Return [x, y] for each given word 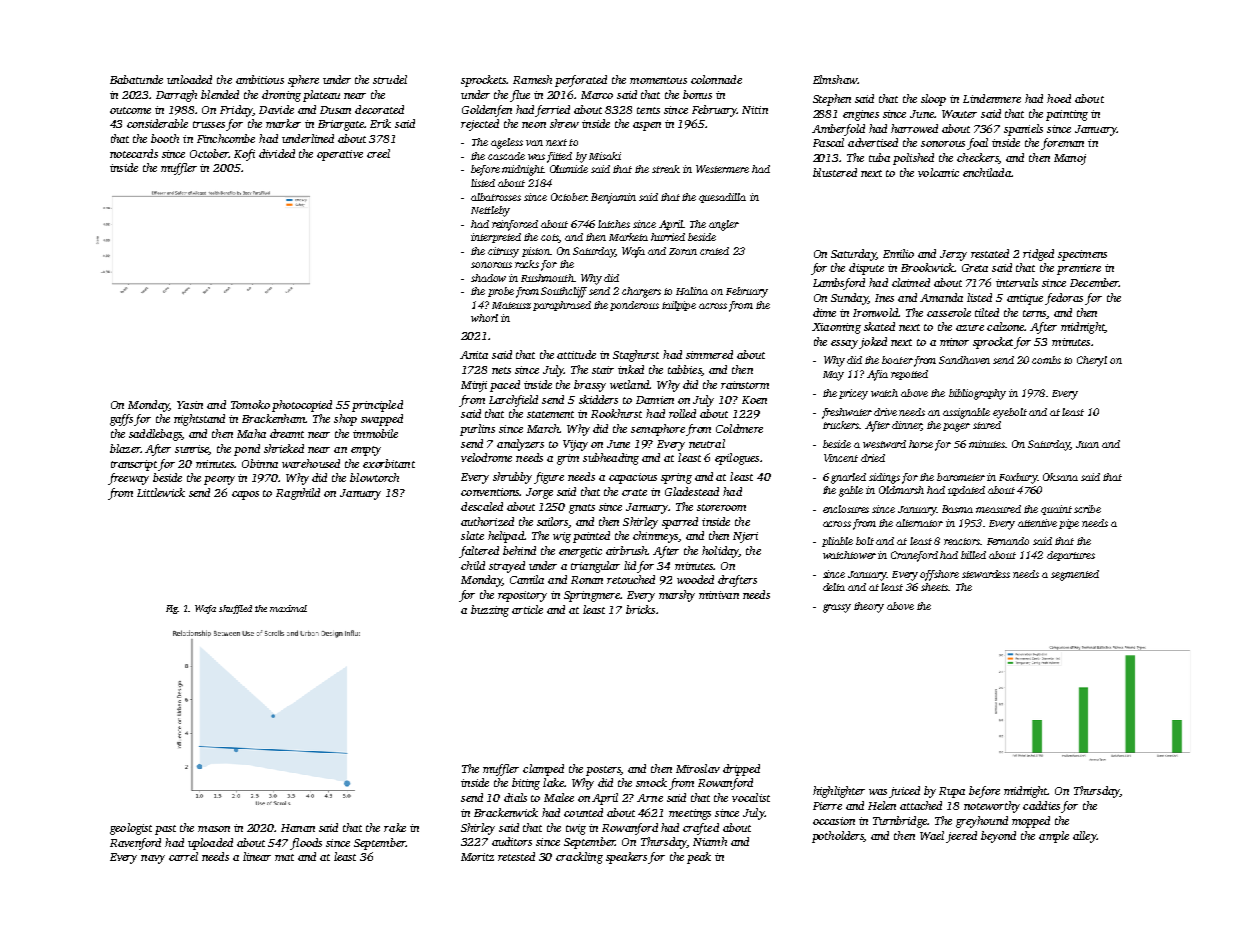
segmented [1075, 575]
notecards [134, 153]
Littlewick [161, 492]
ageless [507, 143]
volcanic [938, 172]
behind [519, 550]
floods [306, 844]
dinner [906, 426]
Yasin [190, 405]
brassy [590, 386]
